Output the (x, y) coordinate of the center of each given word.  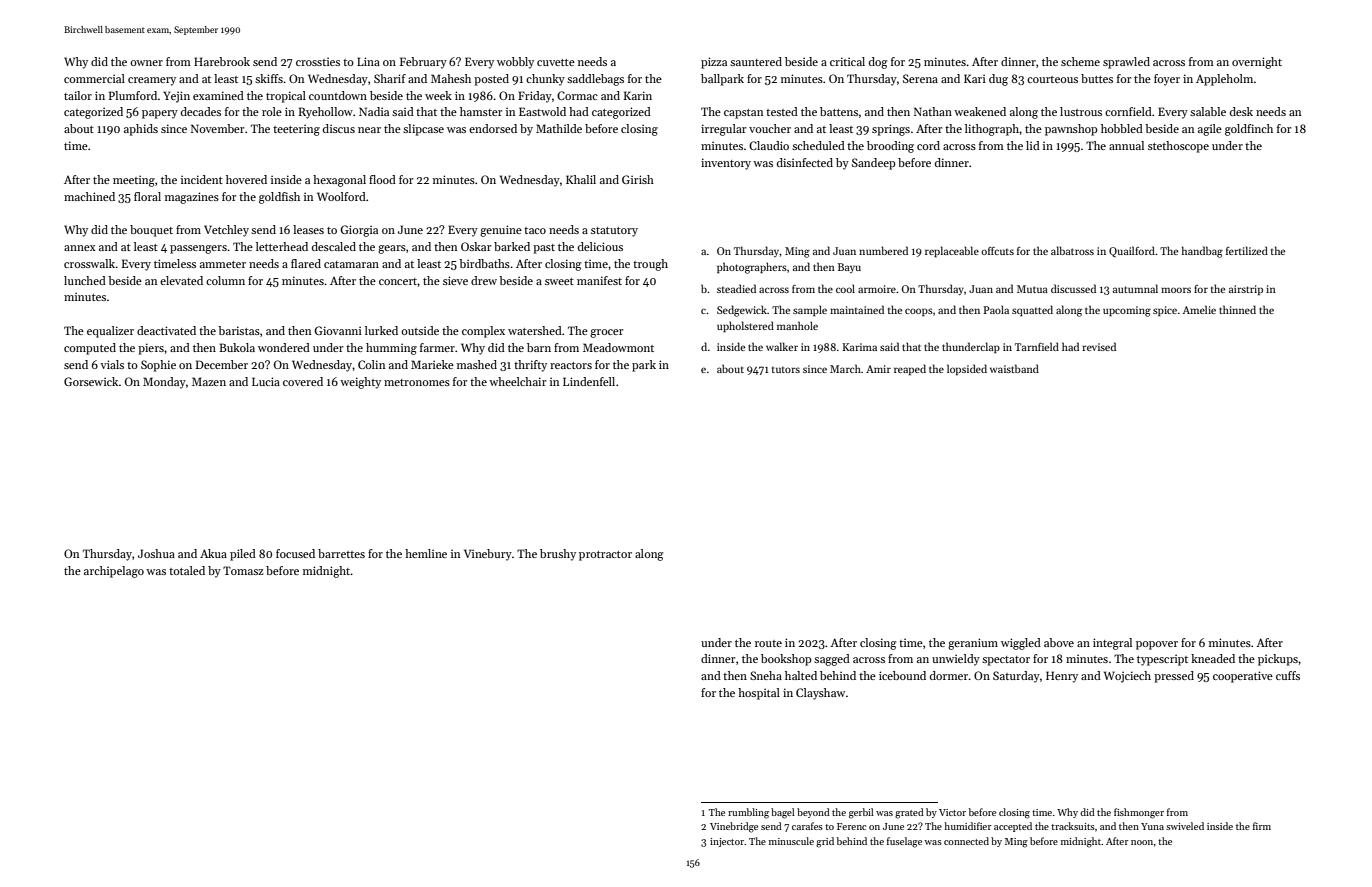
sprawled (1126, 63)
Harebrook (222, 61)
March (845, 368)
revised (1099, 346)
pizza (714, 63)
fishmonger (1139, 813)
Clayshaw (820, 694)
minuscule (791, 841)
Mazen (209, 381)
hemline (426, 553)
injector (727, 842)
